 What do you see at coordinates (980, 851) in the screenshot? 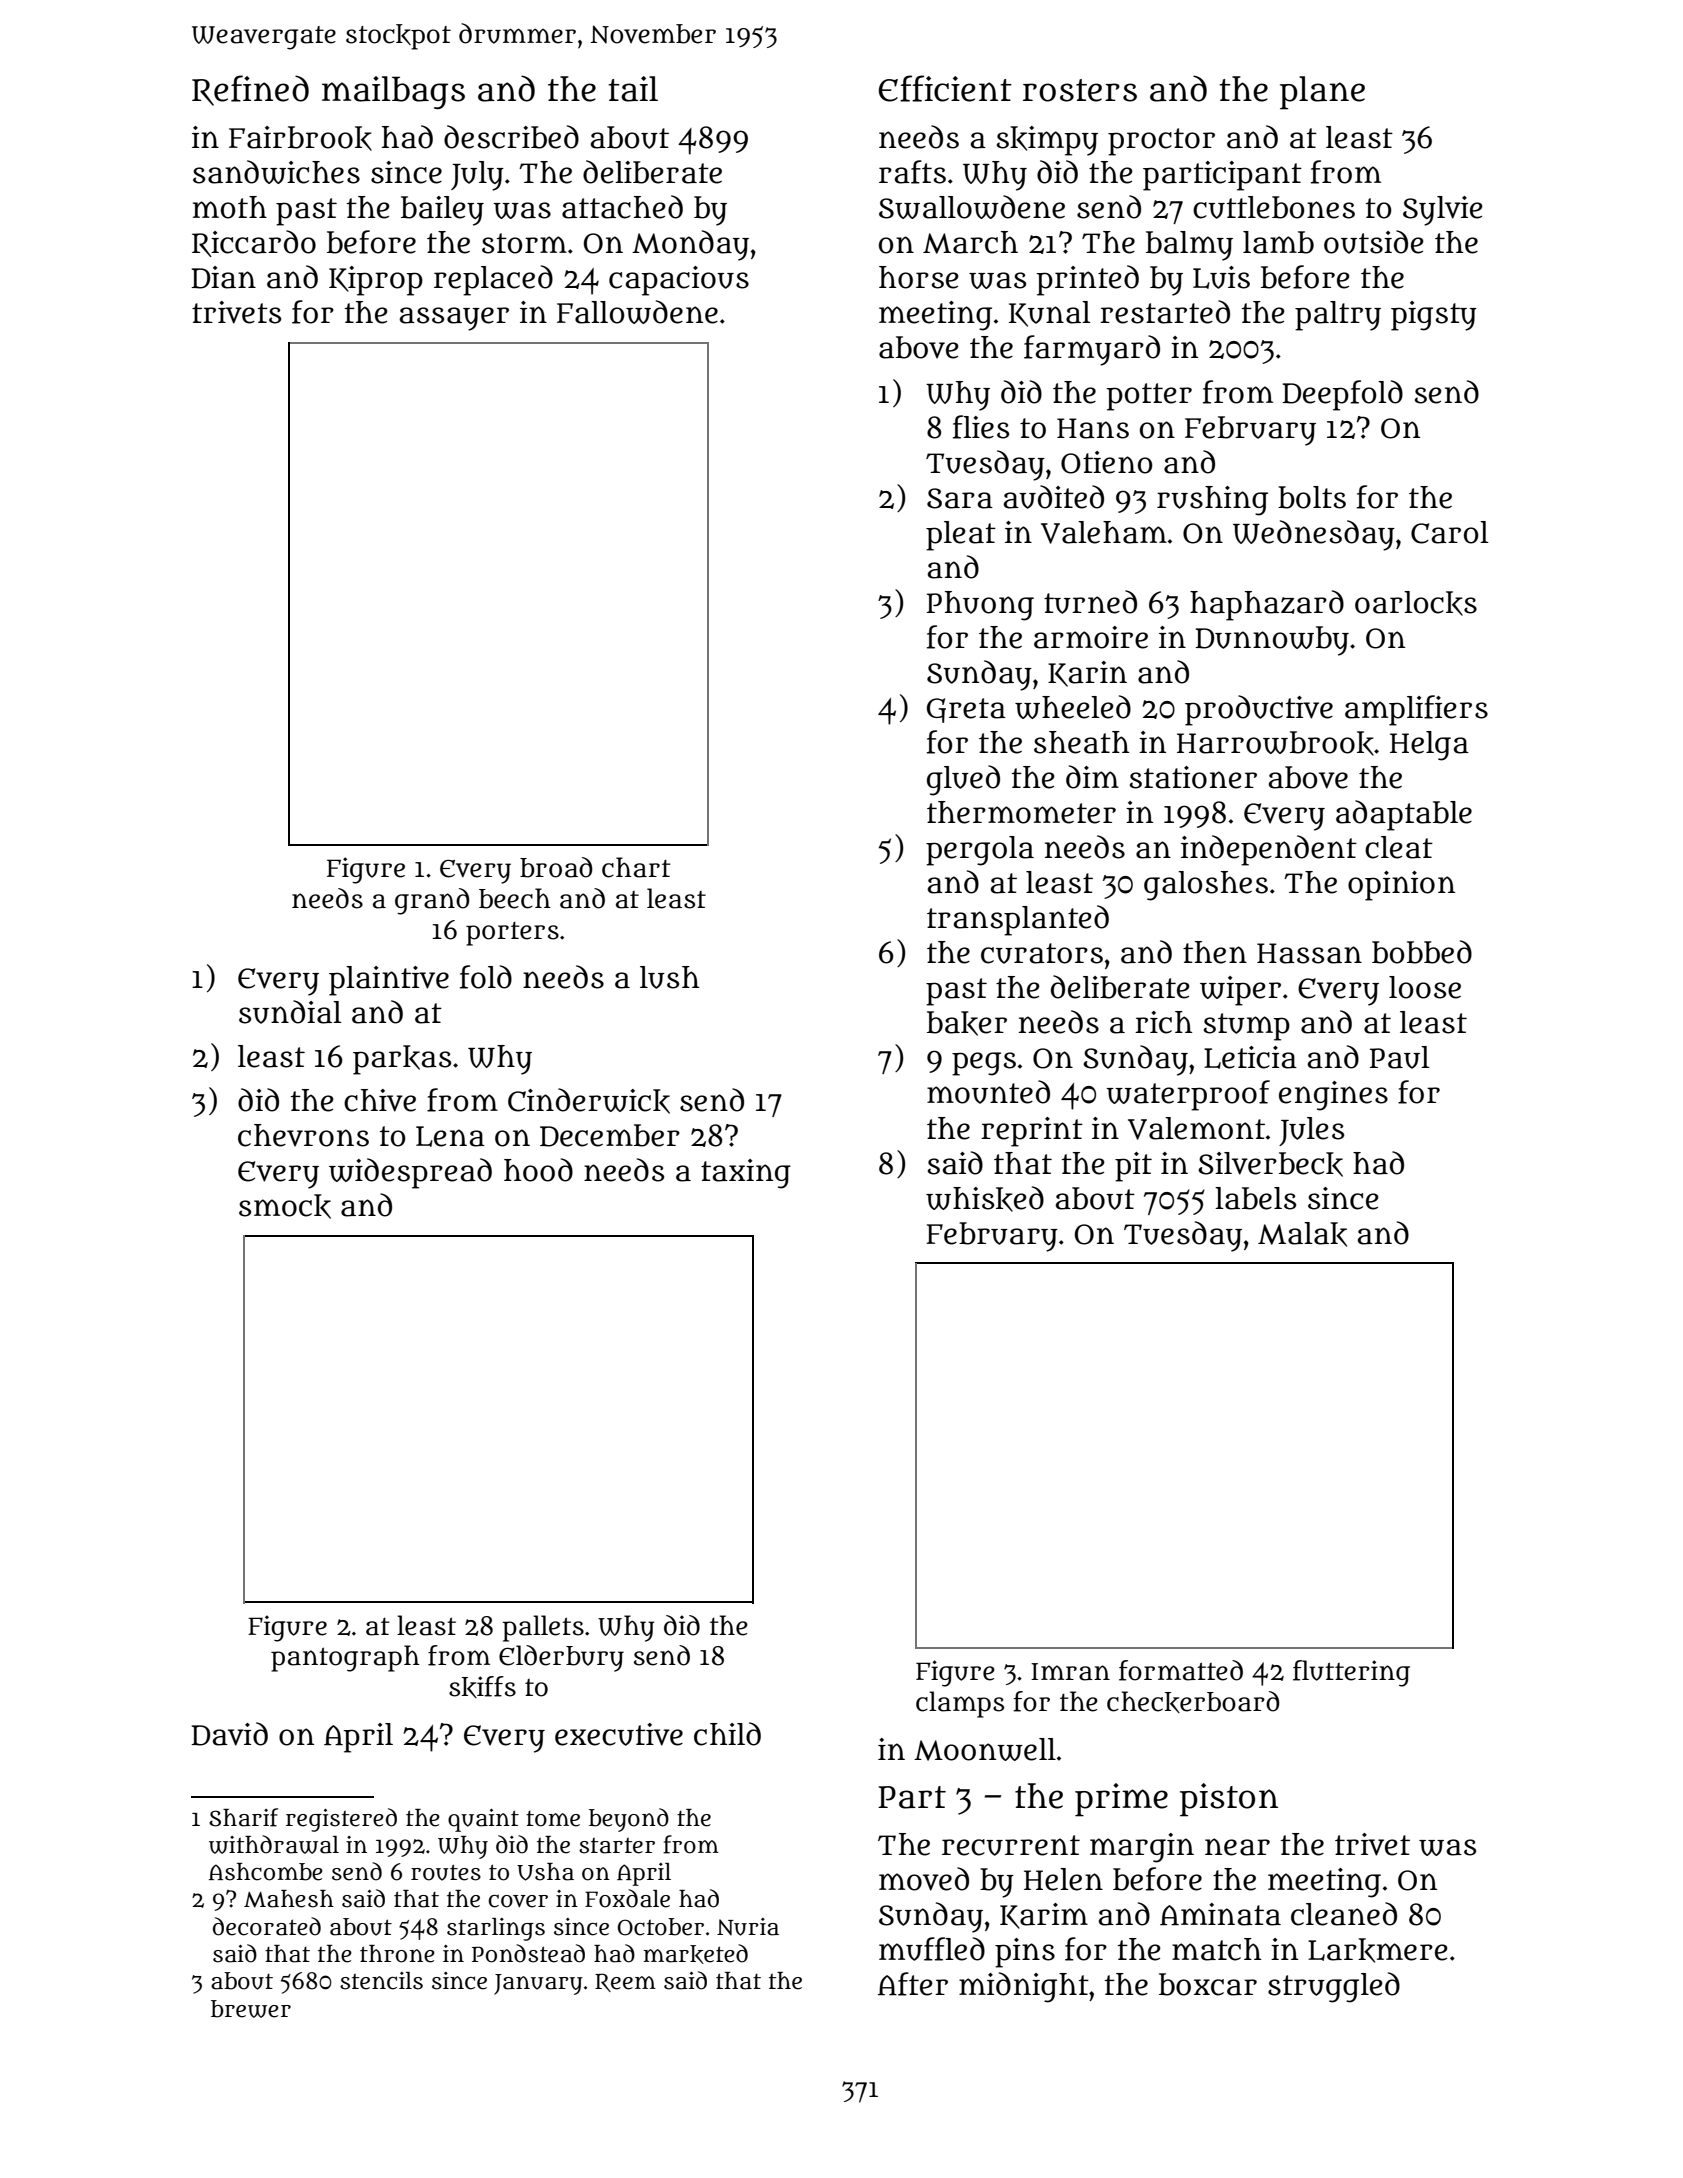
I see `pergola` at bounding box center [980, 851].
